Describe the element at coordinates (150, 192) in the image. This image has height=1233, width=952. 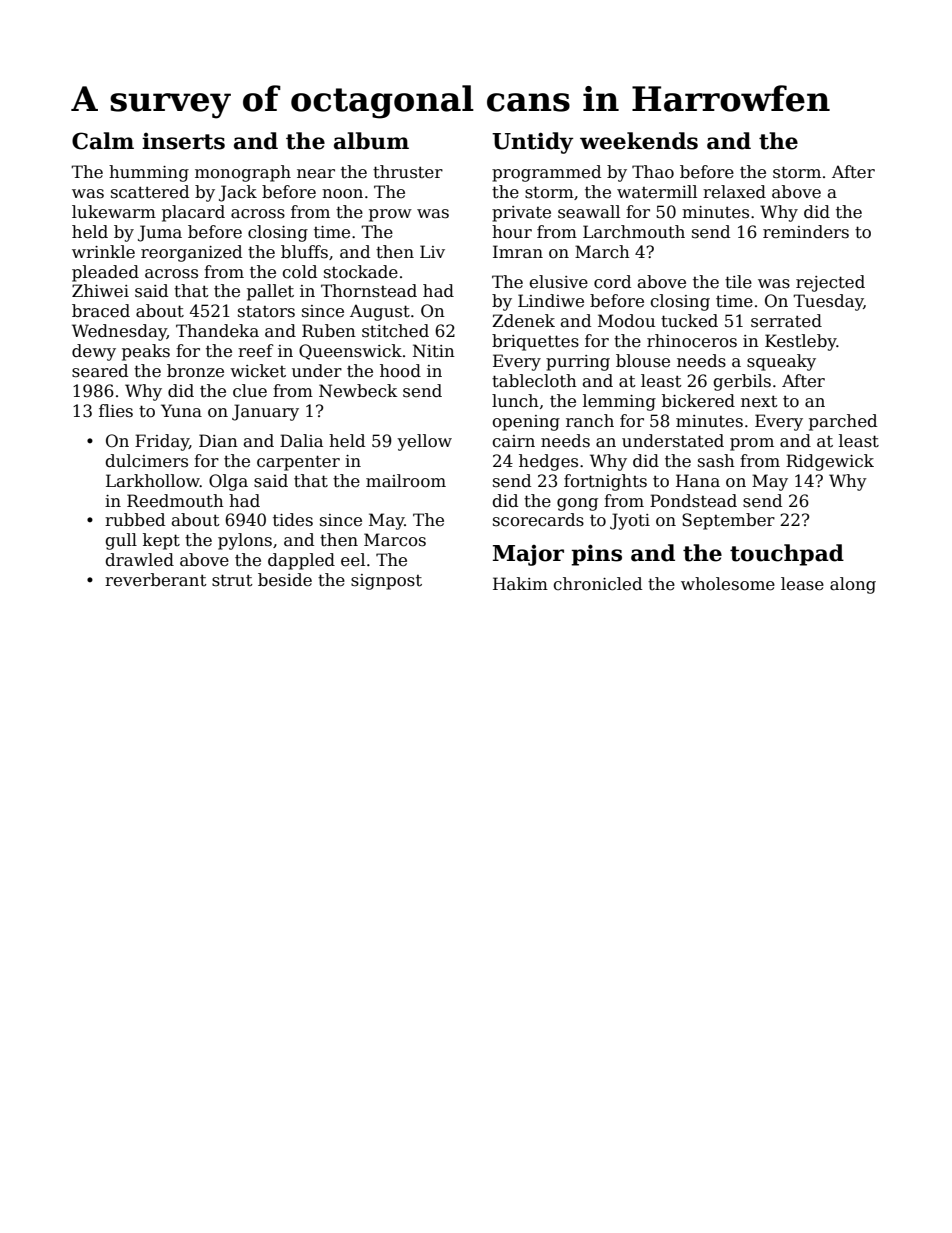
I see `scattered` at that location.
